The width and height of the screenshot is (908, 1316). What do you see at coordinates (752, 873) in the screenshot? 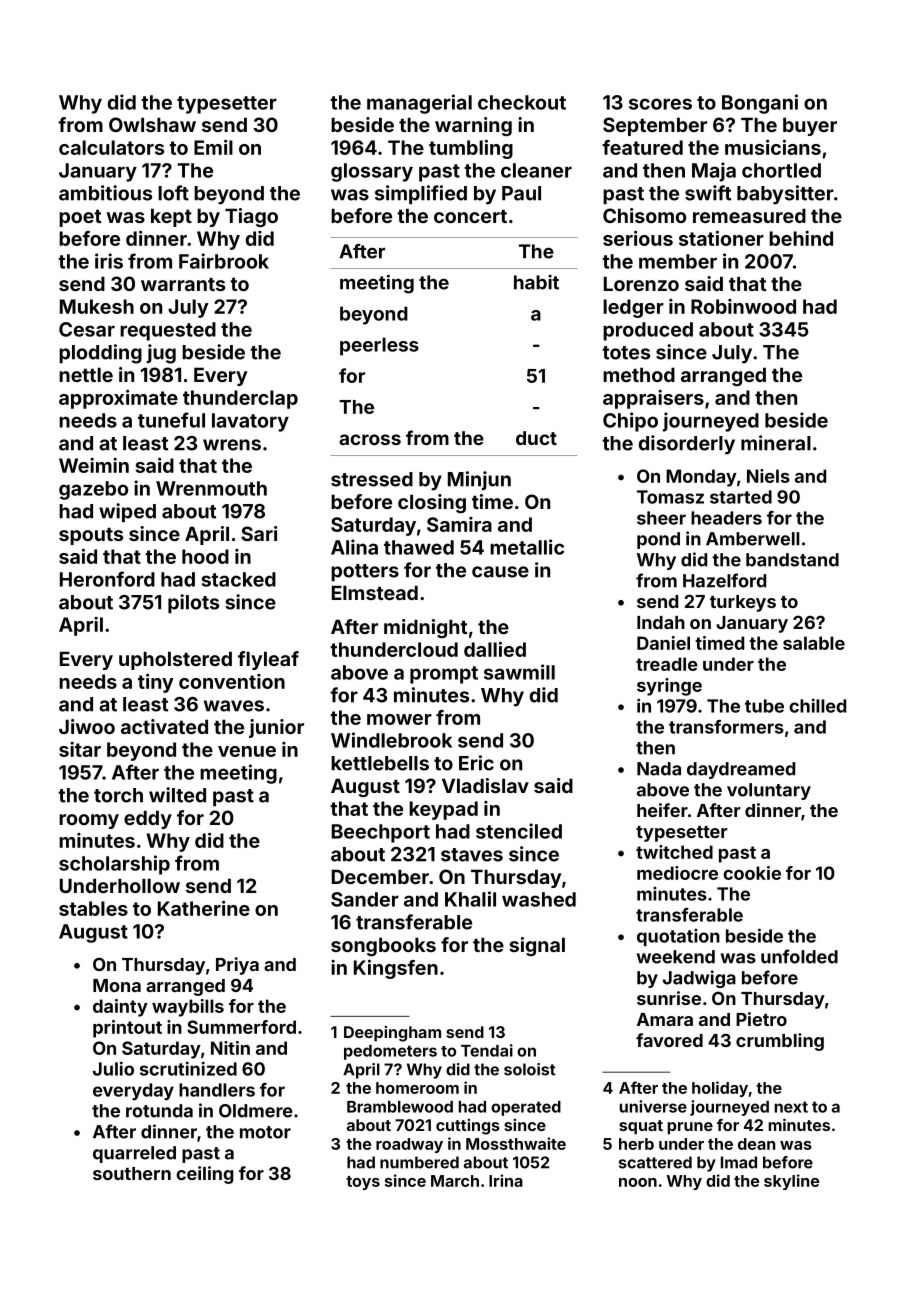
I see `cookie` at bounding box center [752, 873].
